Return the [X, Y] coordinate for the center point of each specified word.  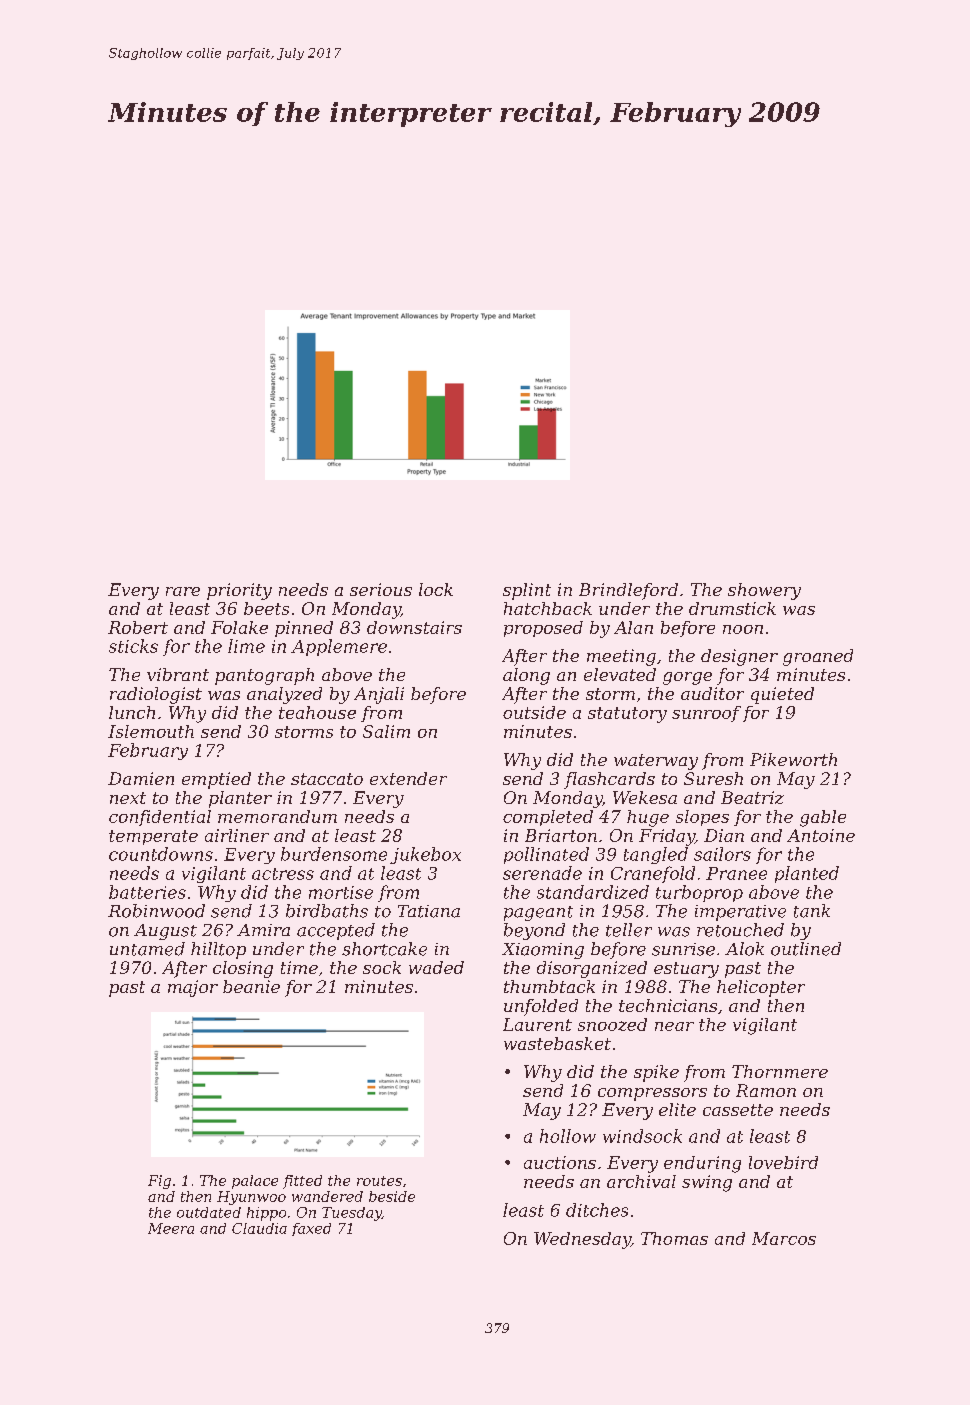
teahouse [317, 712]
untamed [147, 949]
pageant [538, 913]
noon [743, 629]
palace [255, 1182]
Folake [239, 627]
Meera [171, 1228]
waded [436, 967]
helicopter [761, 988]
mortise [341, 892]
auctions [560, 1162]
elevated [620, 674]
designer [739, 657]
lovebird [783, 1162]
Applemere [339, 647]
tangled [656, 855]
